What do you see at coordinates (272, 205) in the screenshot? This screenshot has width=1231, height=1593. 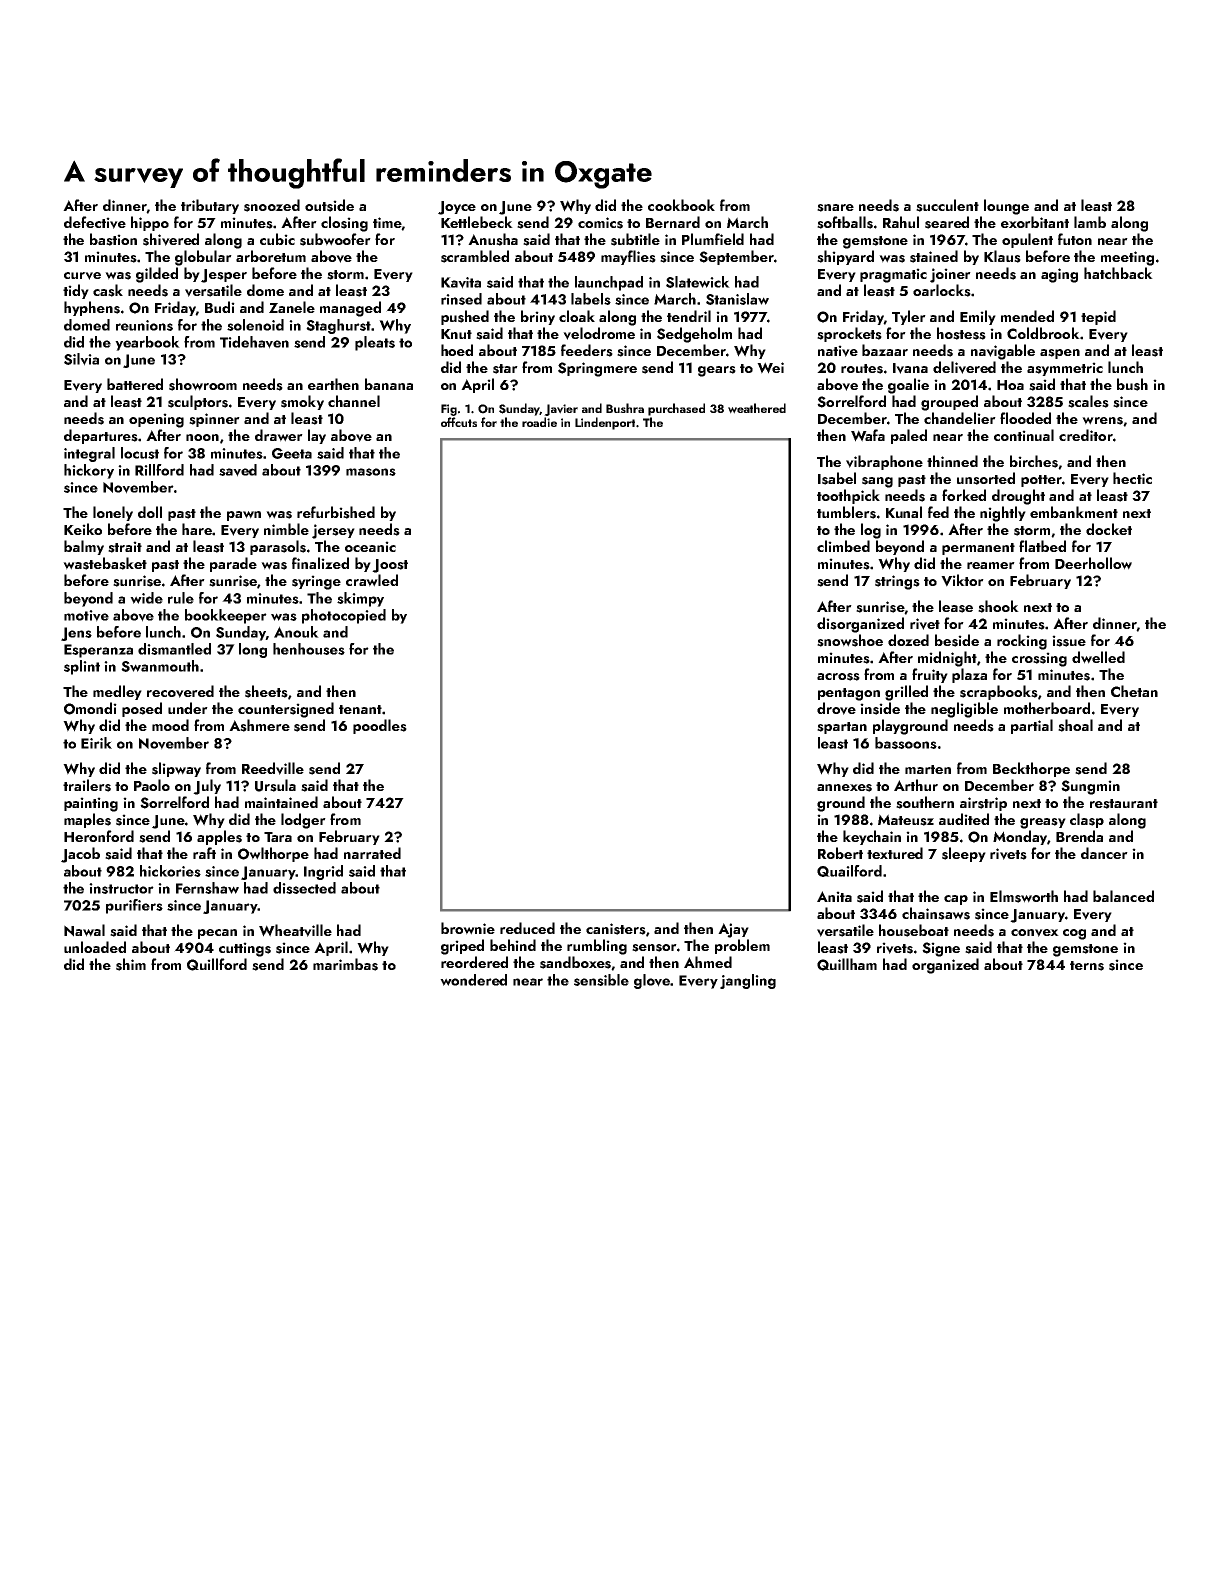 I see `snoozed` at bounding box center [272, 205].
